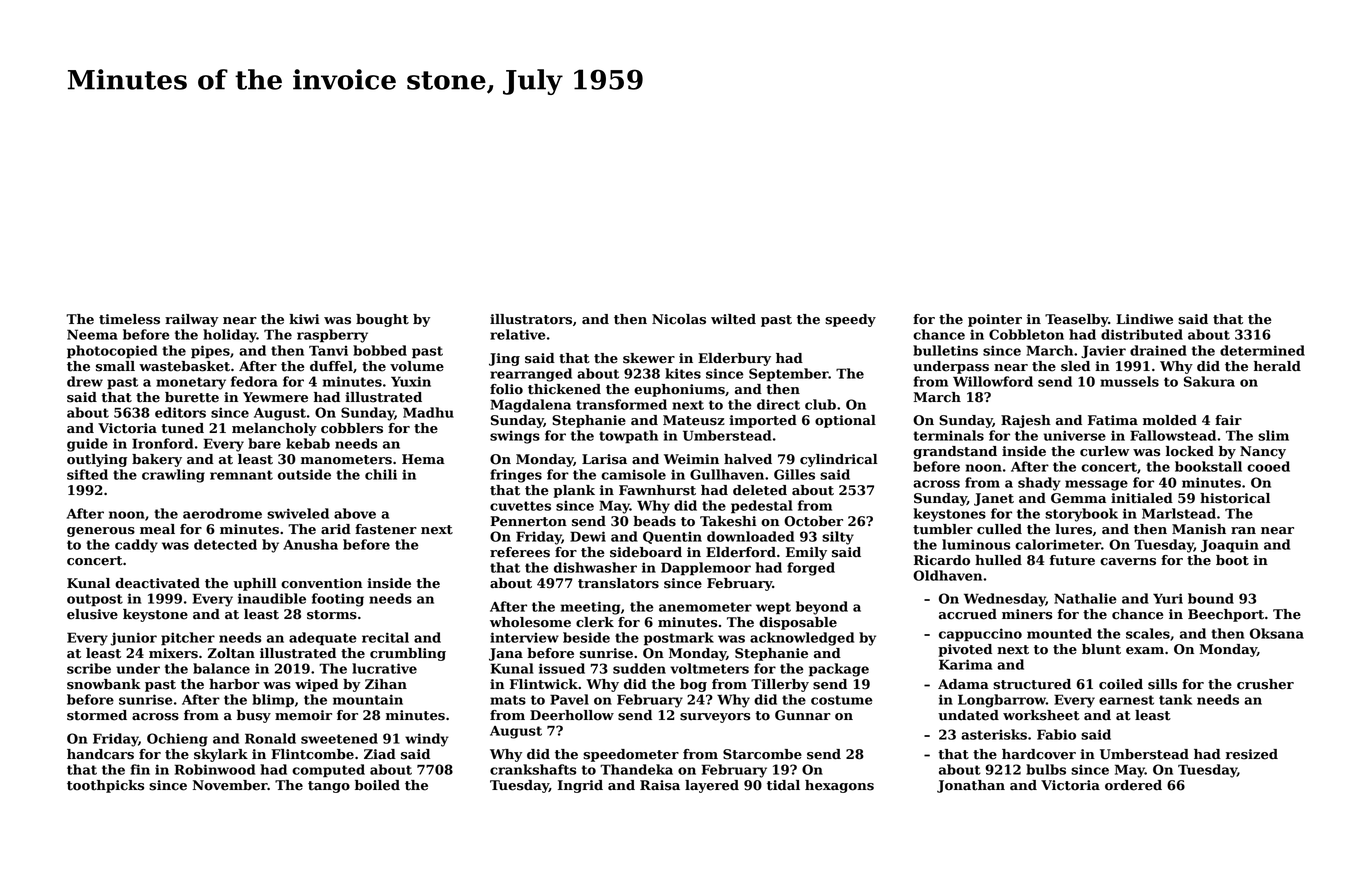  Describe the element at coordinates (528, 521) in the page. I see `Pennerton` at that location.
